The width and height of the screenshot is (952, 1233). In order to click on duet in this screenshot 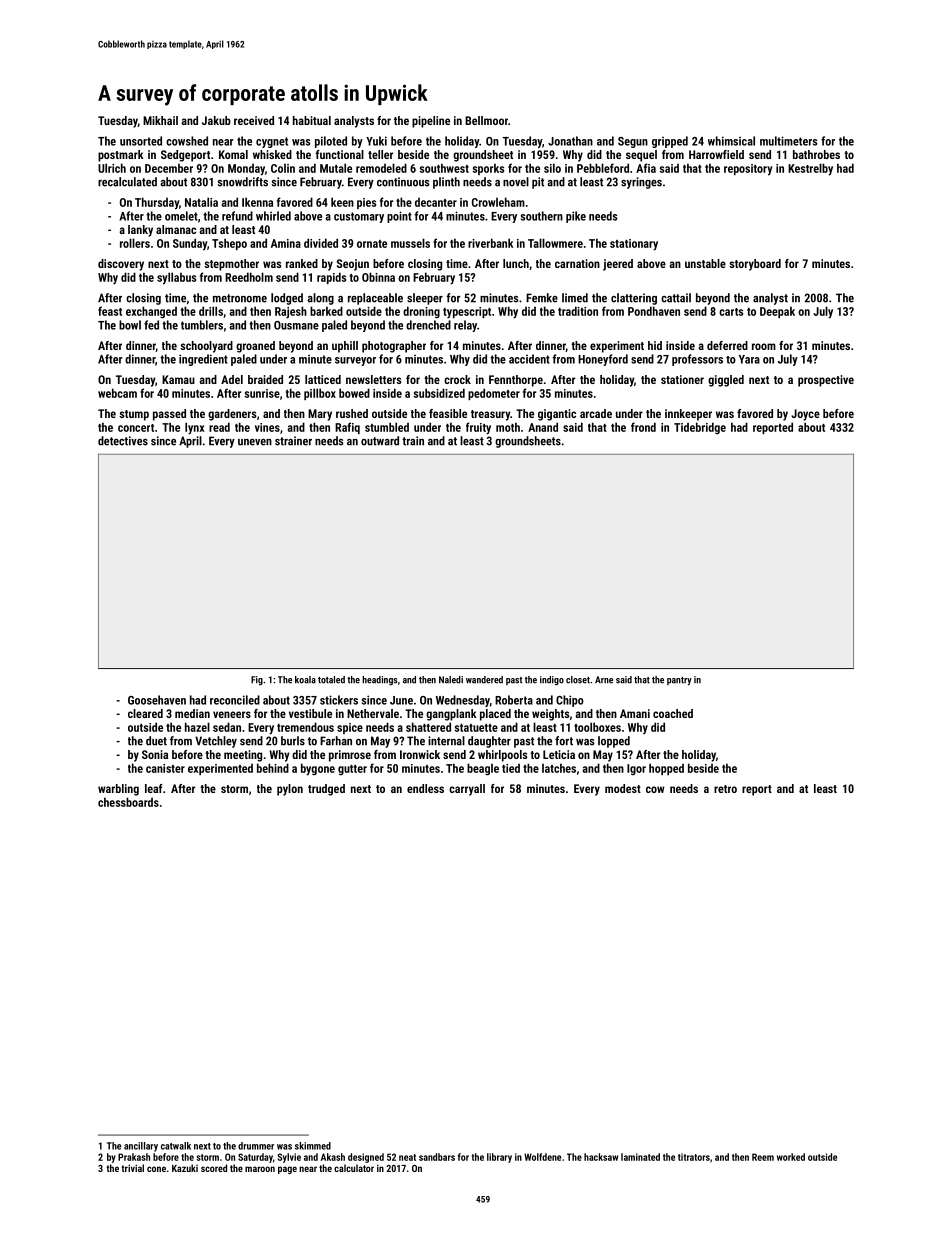, I will do `click(156, 741)`.
